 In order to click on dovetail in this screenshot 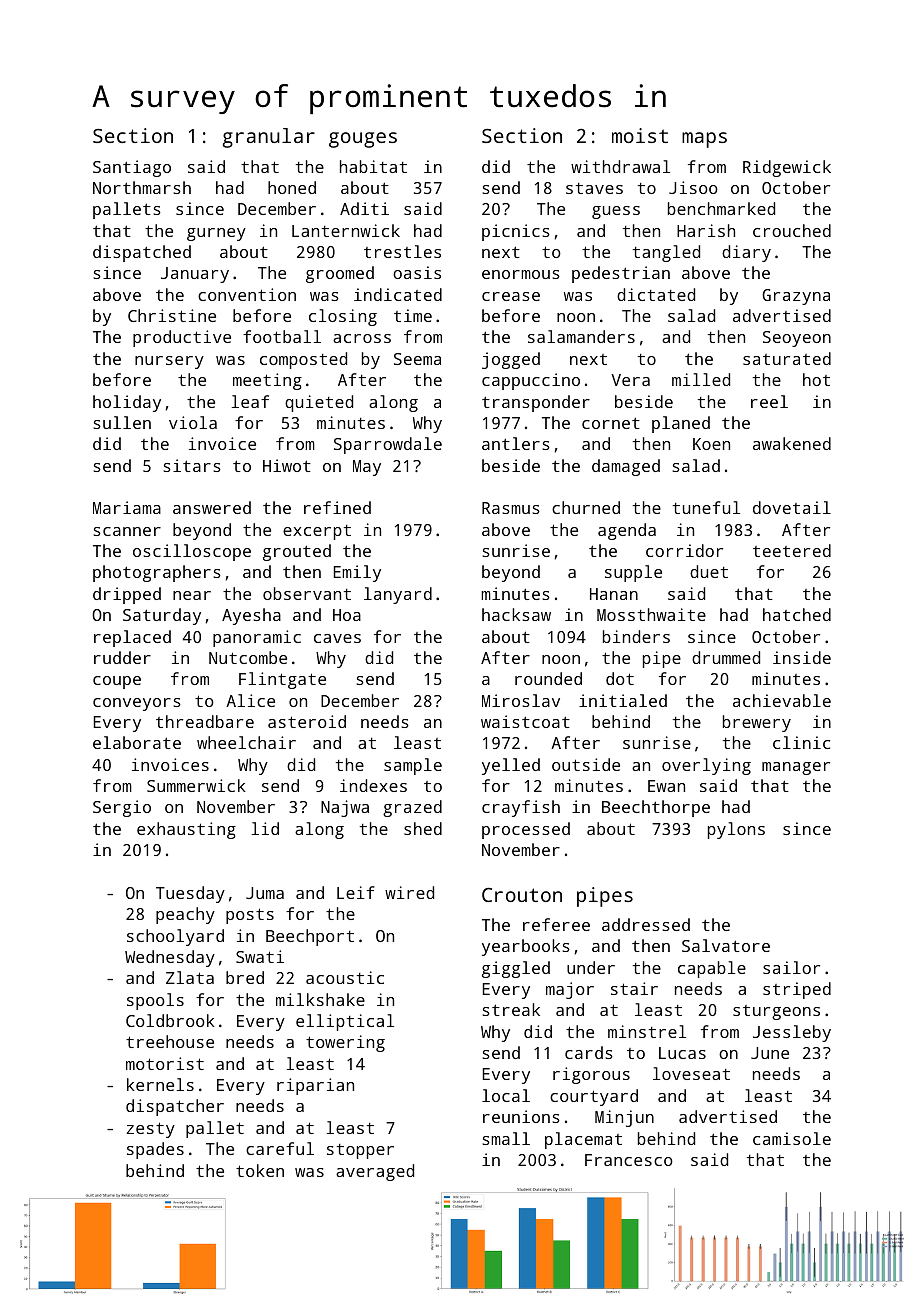, I will do `click(792, 507)`.
